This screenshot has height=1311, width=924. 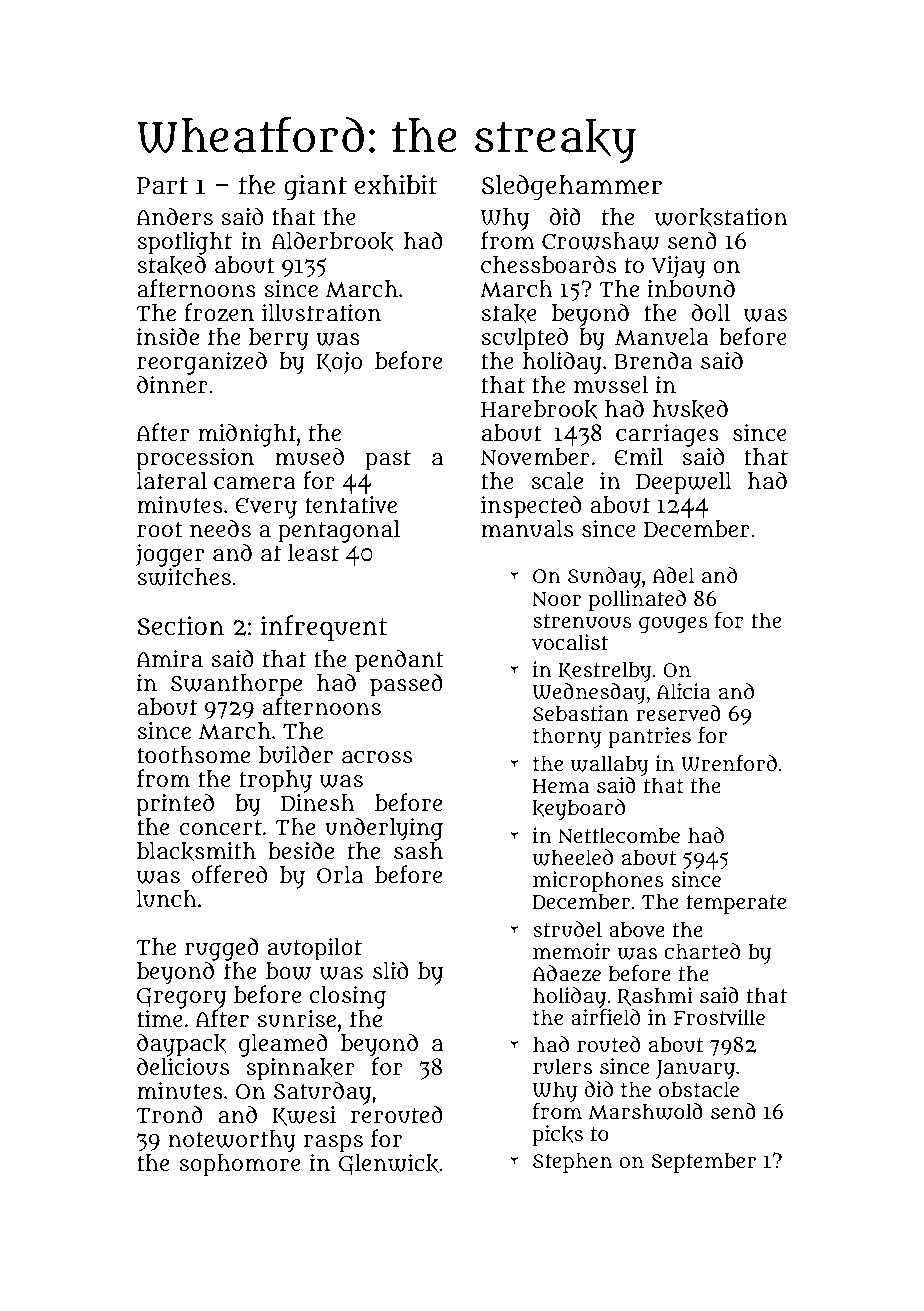 I want to click on across, so click(x=377, y=757).
